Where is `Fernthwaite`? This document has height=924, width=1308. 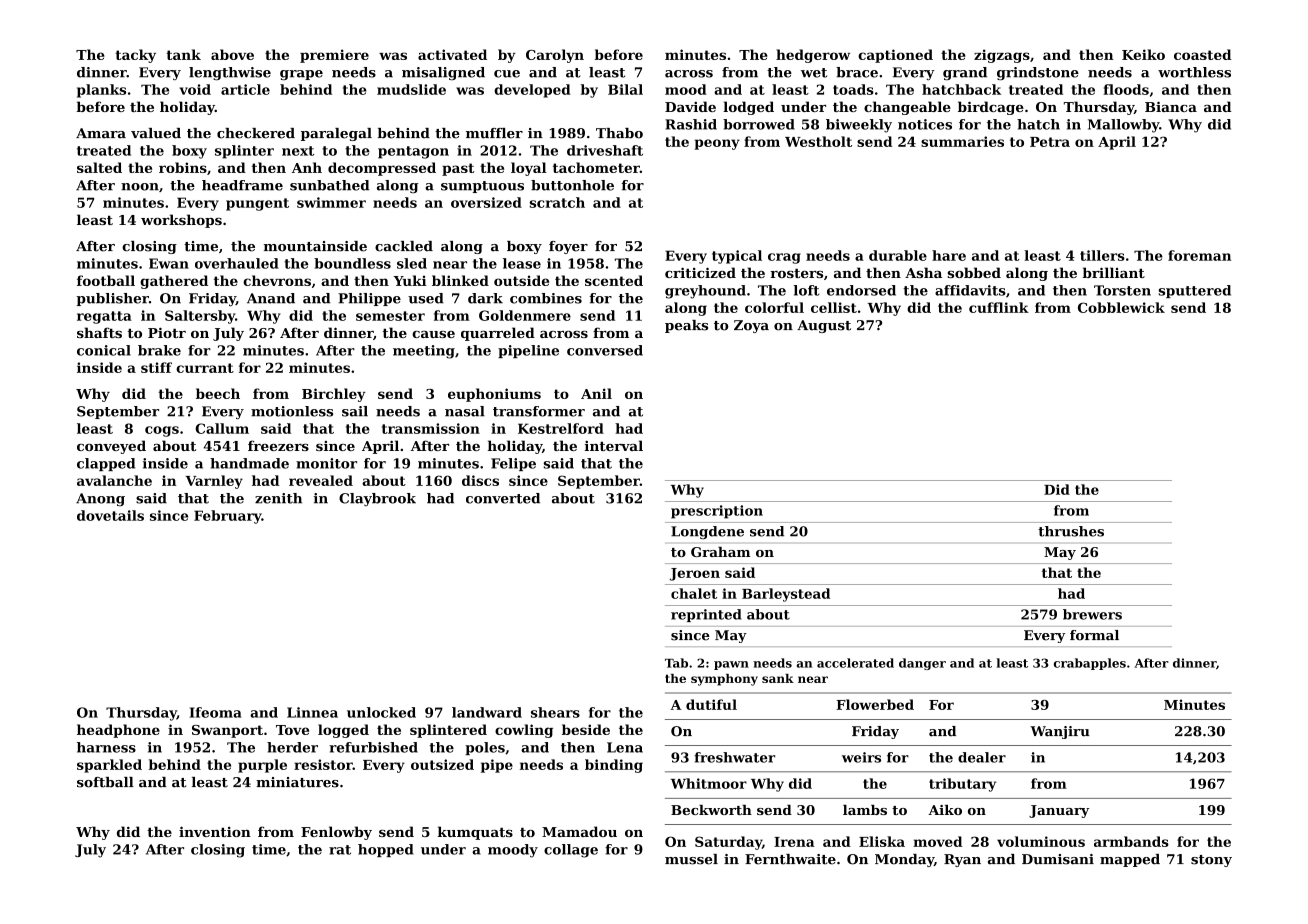
Fernthwaite is located at coordinates (790, 859).
